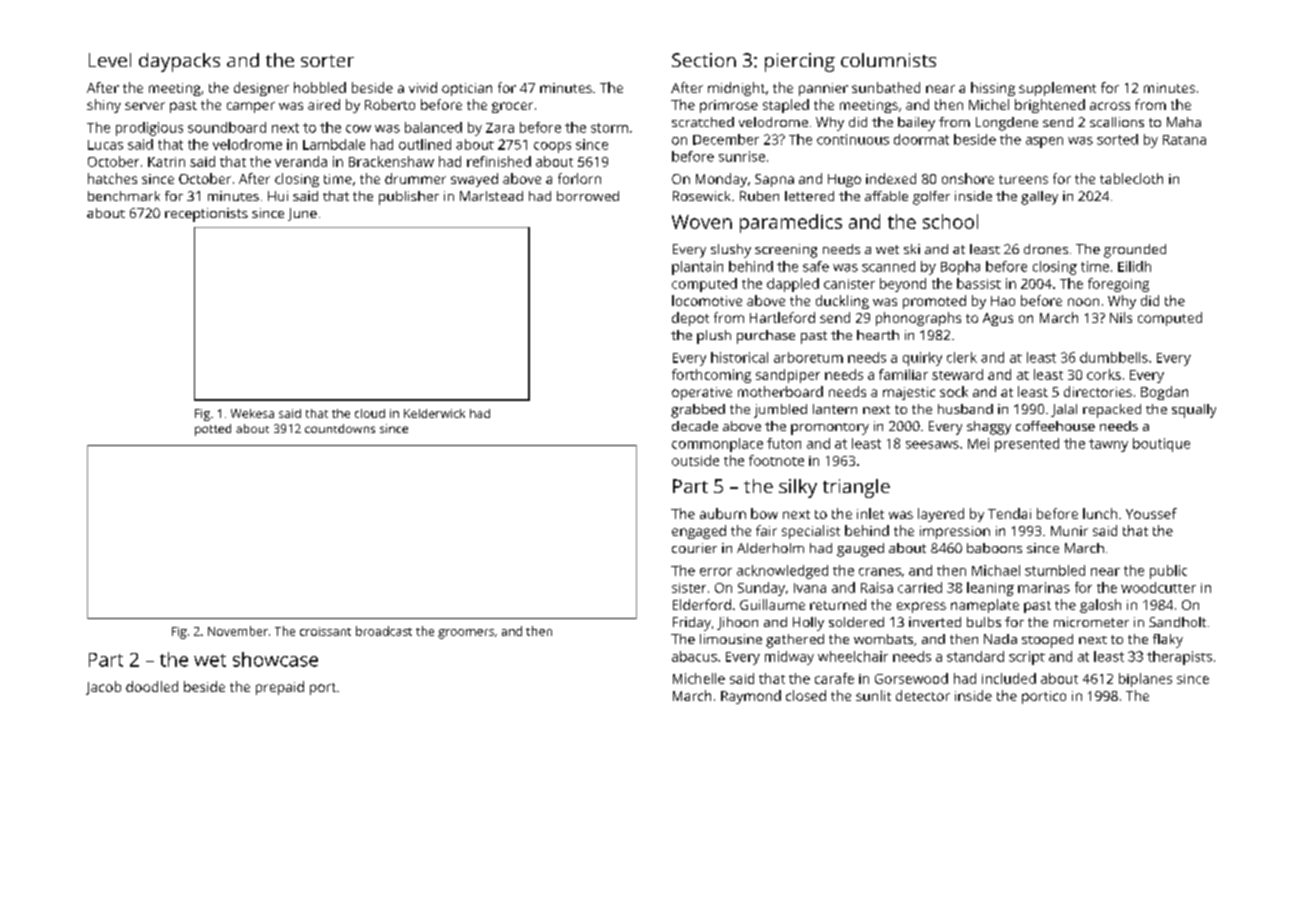  Describe the element at coordinates (998, 319) in the page. I see `Agus` at that location.
